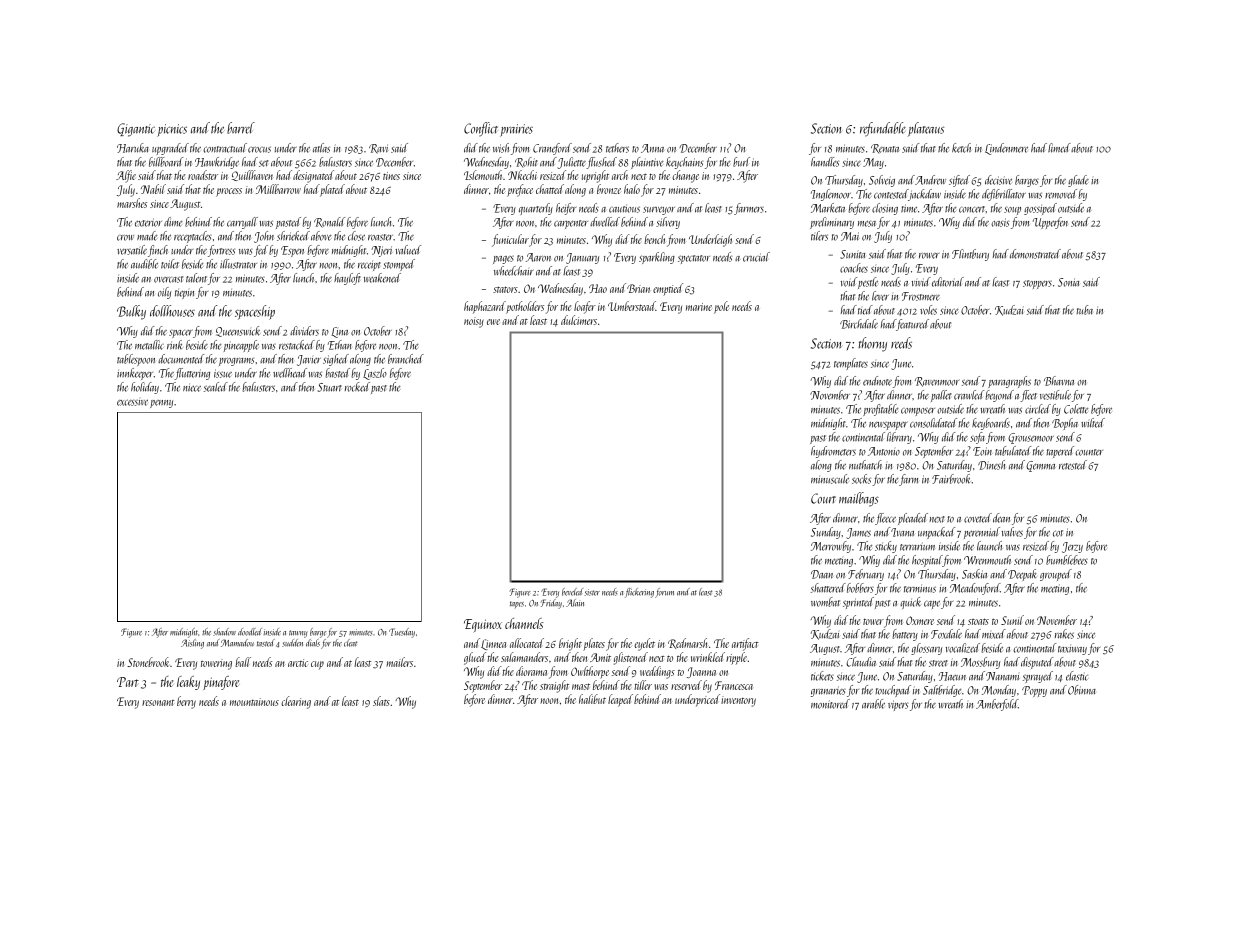 The image size is (1233, 952). Describe the element at coordinates (1089, 452) in the document. I see `counter` at that location.
